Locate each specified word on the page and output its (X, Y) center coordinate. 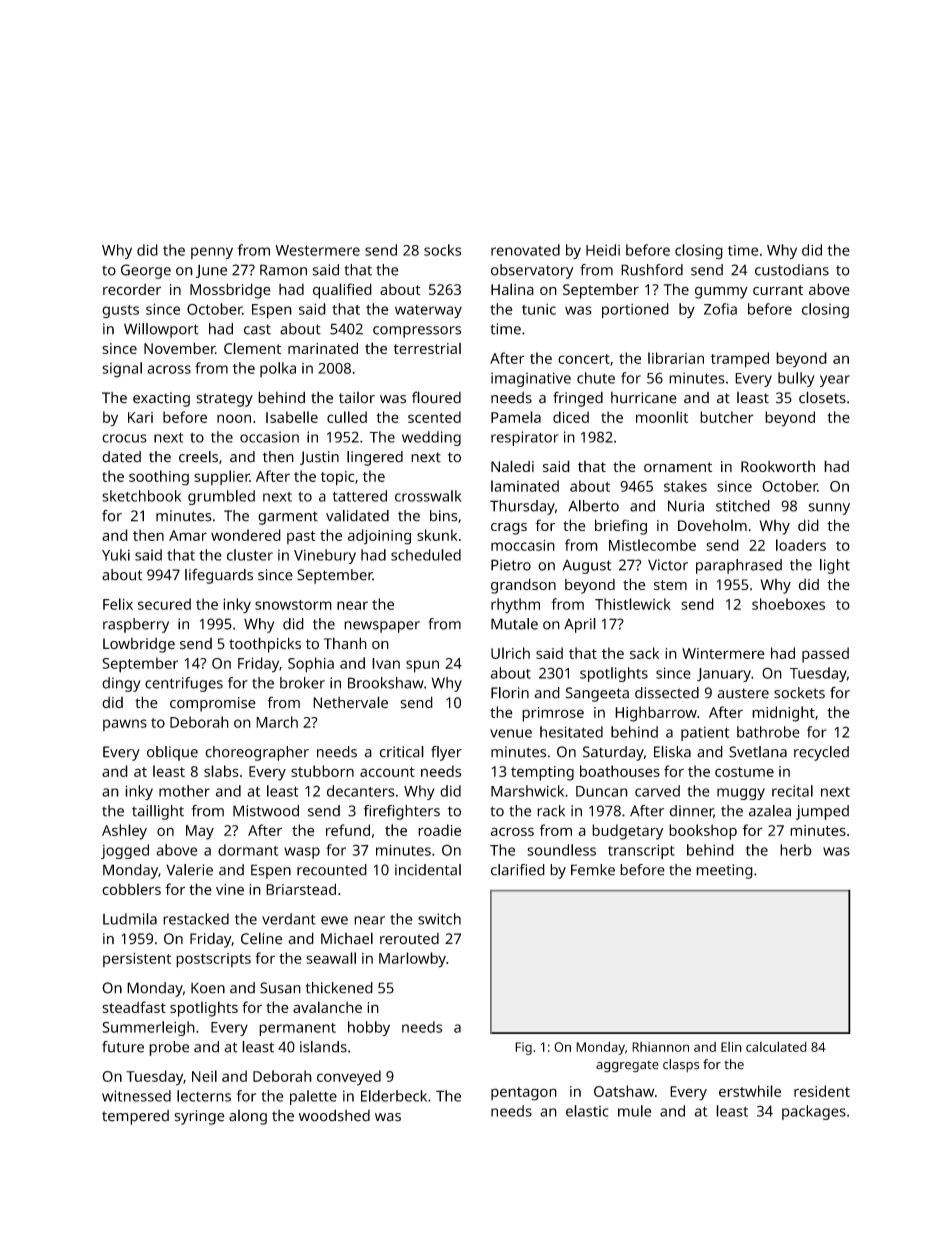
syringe (199, 1117)
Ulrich (510, 653)
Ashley (124, 832)
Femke (593, 870)
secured (164, 604)
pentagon (524, 1094)
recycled (821, 753)
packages (814, 1112)
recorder (132, 289)
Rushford (652, 270)
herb (796, 850)
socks (442, 250)
